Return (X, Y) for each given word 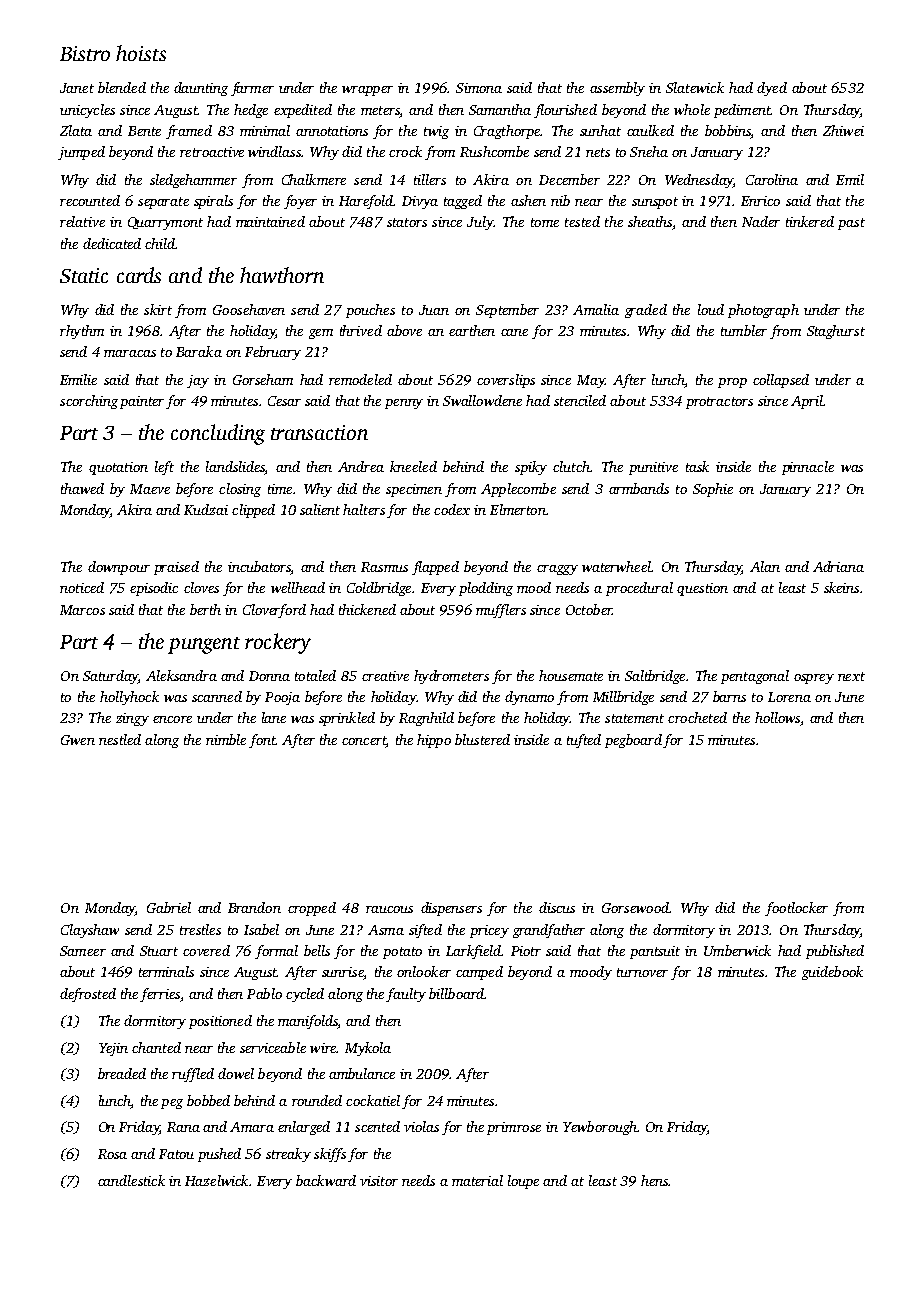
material (477, 1180)
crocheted (697, 717)
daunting (201, 89)
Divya (420, 202)
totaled (315, 675)
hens (654, 1180)
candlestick (131, 1180)
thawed (82, 488)
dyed (772, 89)
